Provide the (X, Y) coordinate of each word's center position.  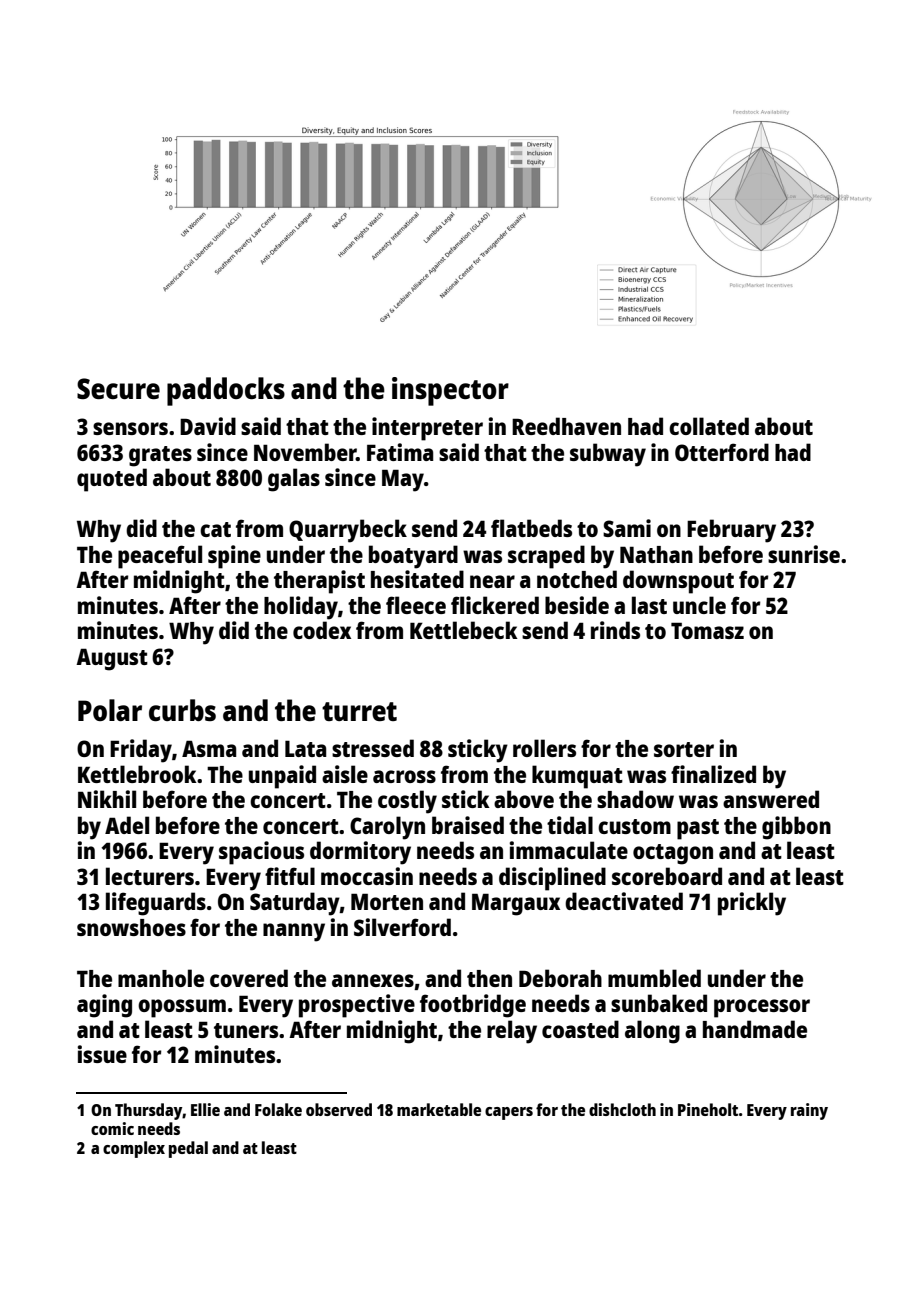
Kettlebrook (137, 774)
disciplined (552, 879)
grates (160, 456)
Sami (627, 528)
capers (509, 1113)
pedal (188, 1149)
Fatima (400, 452)
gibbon (796, 828)
